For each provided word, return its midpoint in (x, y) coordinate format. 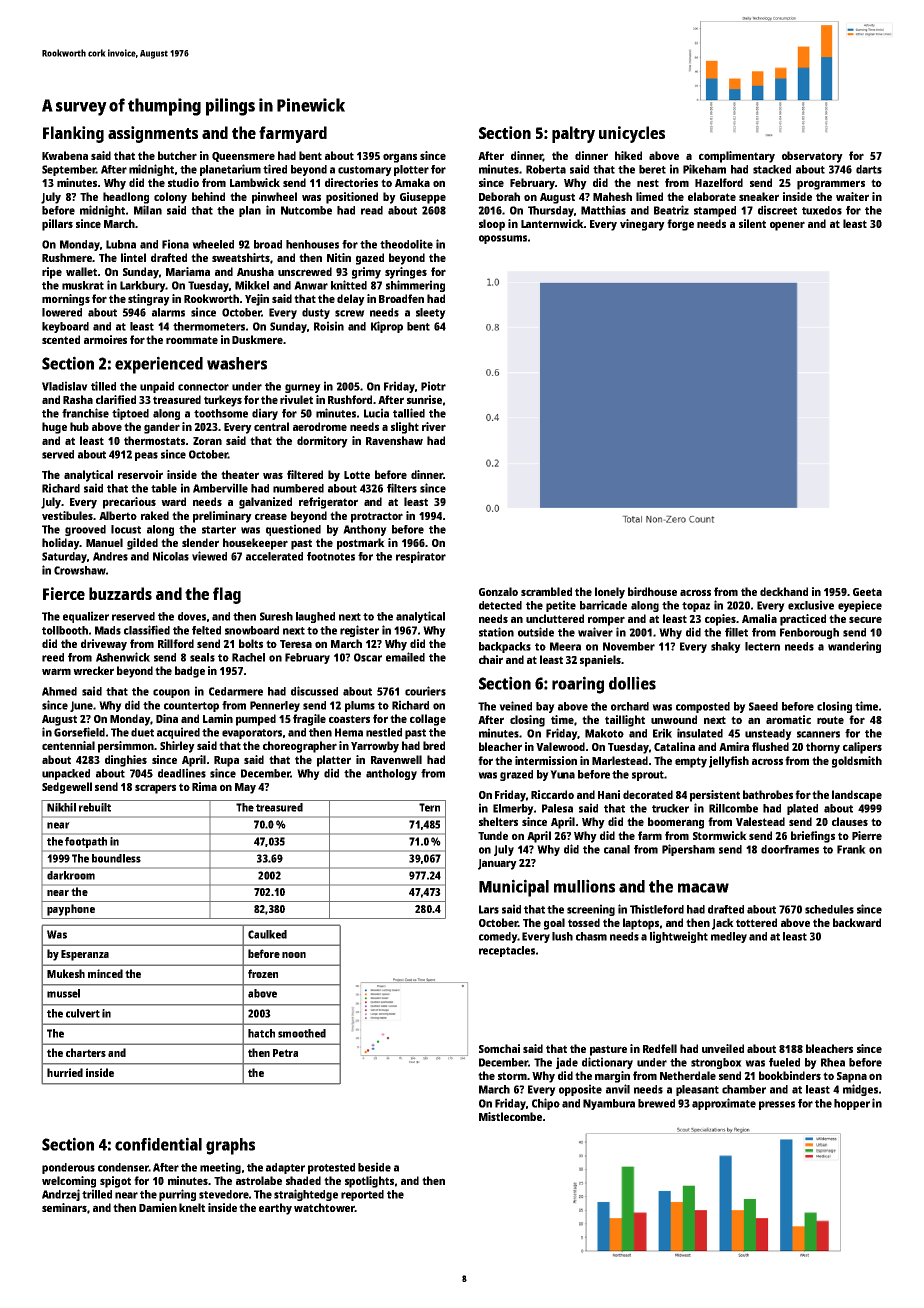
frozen (263, 973)
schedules (829, 909)
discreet (777, 210)
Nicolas (171, 556)
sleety (431, 313)
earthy (275, 1209)
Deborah (499, 196)
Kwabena (65, 155)
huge (54, 428)
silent (752, 223)
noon (294, 955)
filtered (305, 474)
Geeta (867, 592)
